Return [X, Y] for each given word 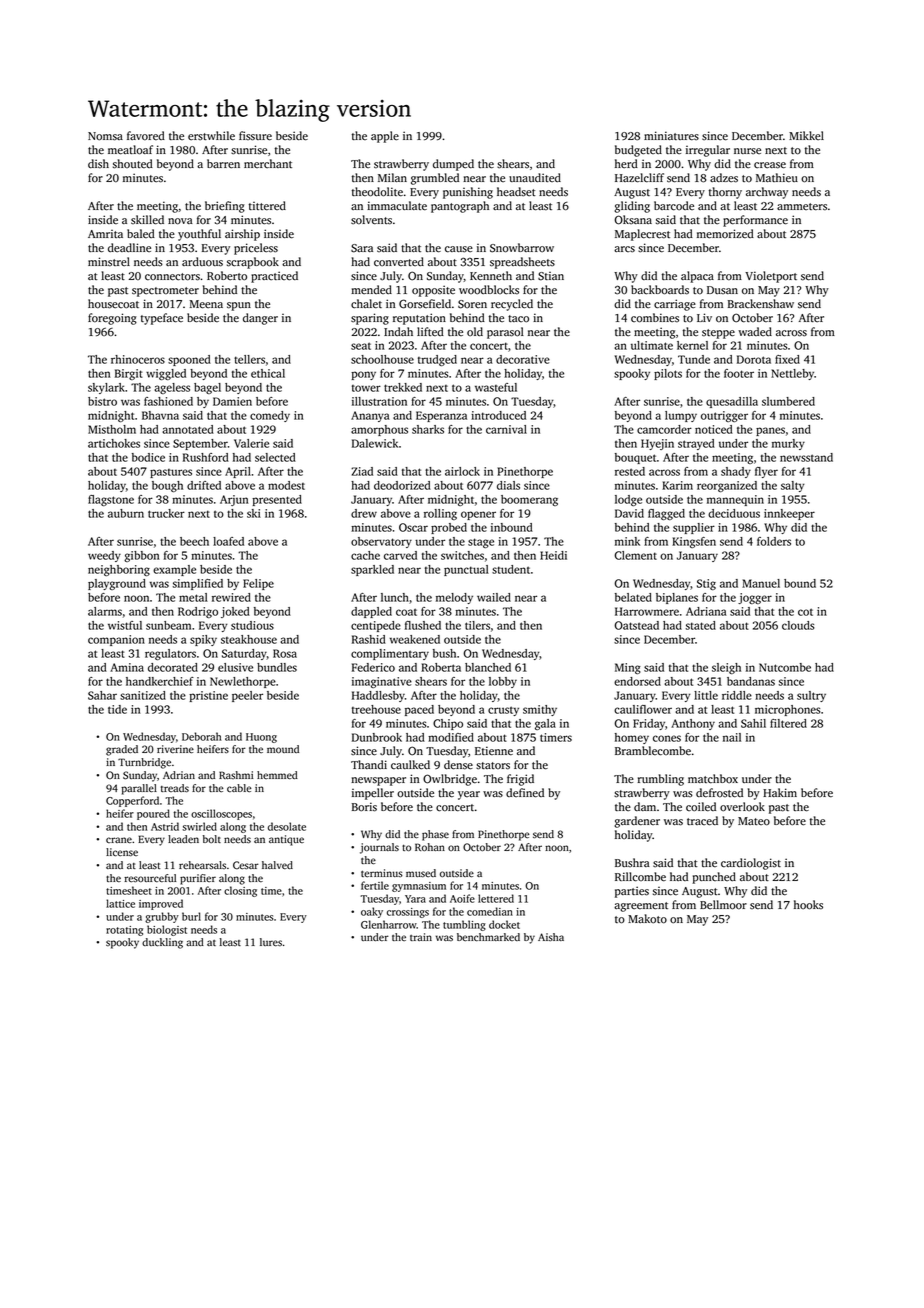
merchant [268, 164]
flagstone [111, 500]
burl [191, 916]
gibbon [141, 556]
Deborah [202, 736]
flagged [666, 514]
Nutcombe [785, 667]
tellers [249, 359]
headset [516, 192]
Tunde [694, 359]
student [511, 569]
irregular [708, 151]
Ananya [370, 416]
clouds [798, 625]
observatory [381, 542]
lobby [503, 682]
